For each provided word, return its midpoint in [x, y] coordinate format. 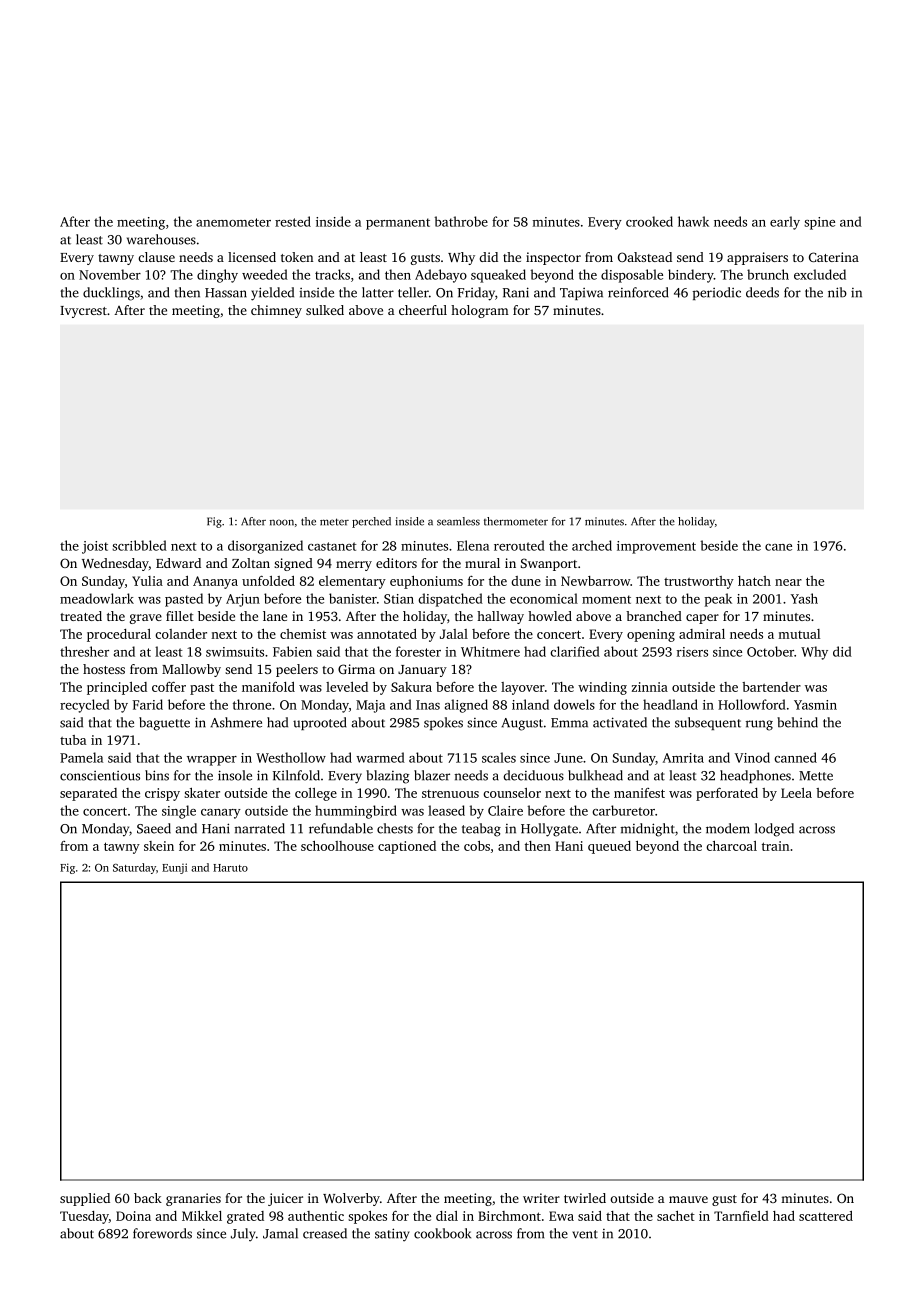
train [775, 846]
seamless [458, 521]
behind [797, 722]
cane [778, 547]
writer [541, 1198]
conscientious [100, 776]
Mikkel [202, 1216]
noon [282, 522]
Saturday [134, 868]
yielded [272, 294]
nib [837, 292]
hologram [480, 311]
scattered [826, 1216]
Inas [428, 705]
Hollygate [549, 830]
